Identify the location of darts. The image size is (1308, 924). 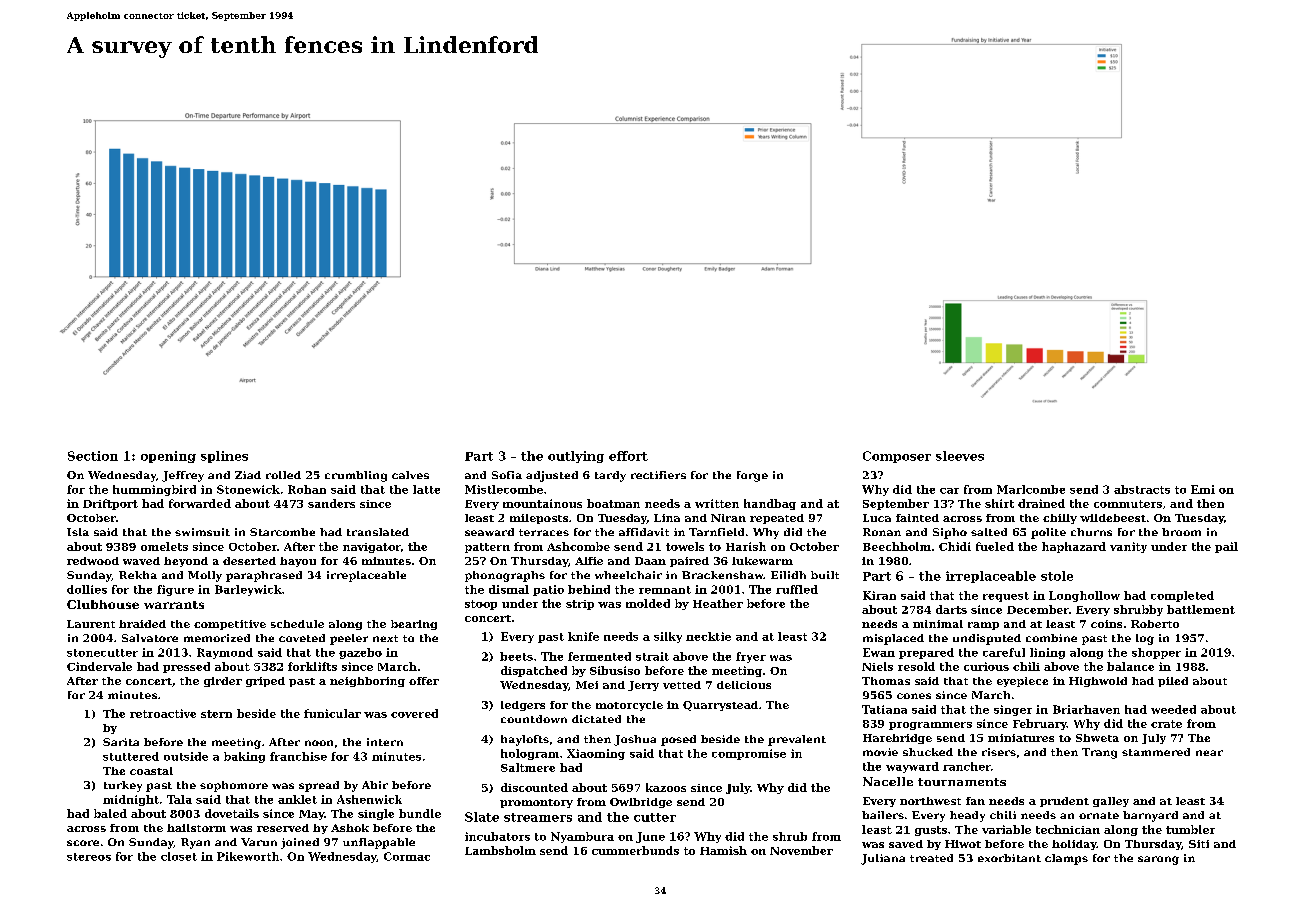
(951, 609).
